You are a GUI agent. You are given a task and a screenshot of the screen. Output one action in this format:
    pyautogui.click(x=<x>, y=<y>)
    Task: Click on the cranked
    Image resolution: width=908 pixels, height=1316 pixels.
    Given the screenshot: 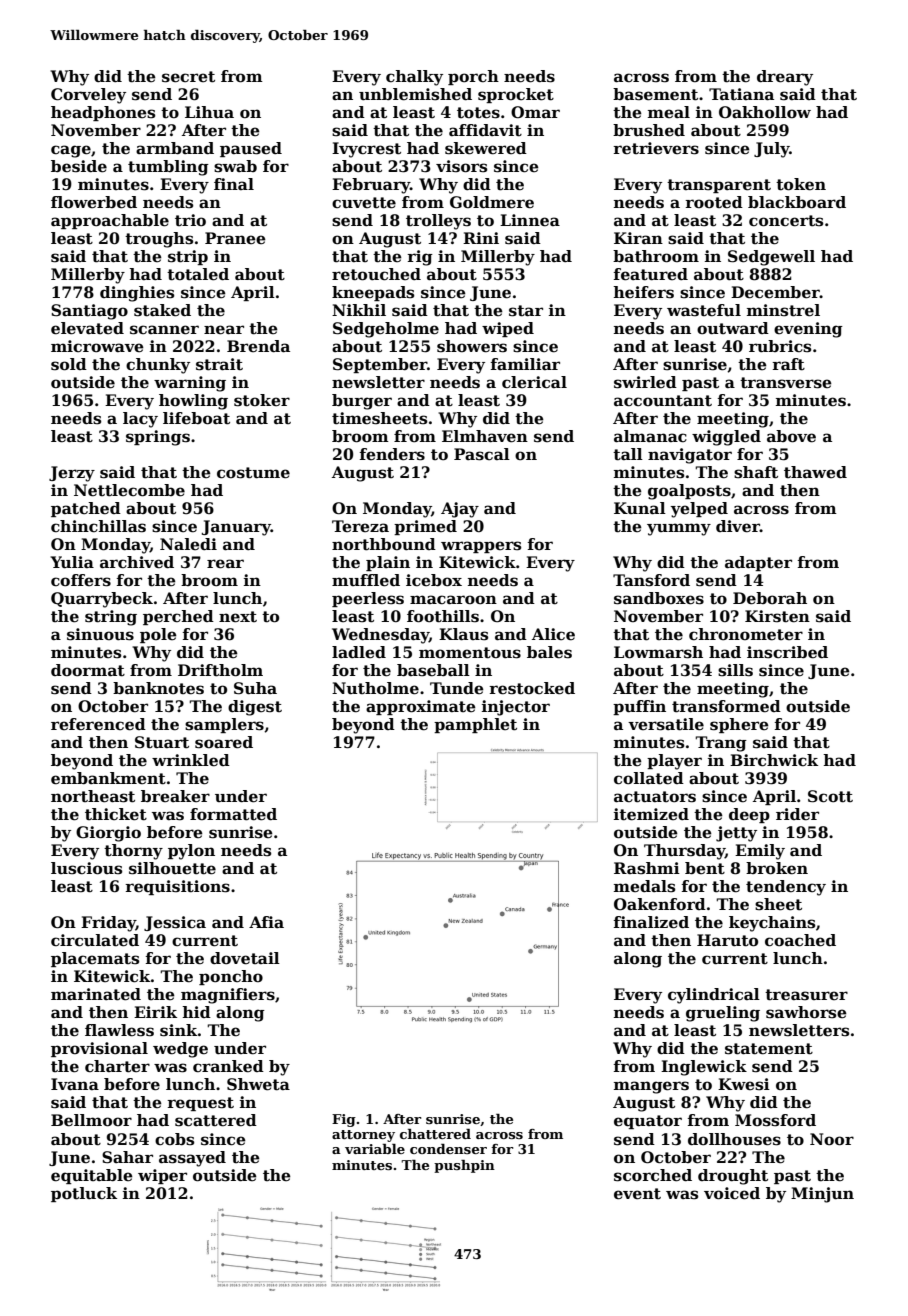 What is the action you would take?
    pyautogui.click(x=228, y=1066)
